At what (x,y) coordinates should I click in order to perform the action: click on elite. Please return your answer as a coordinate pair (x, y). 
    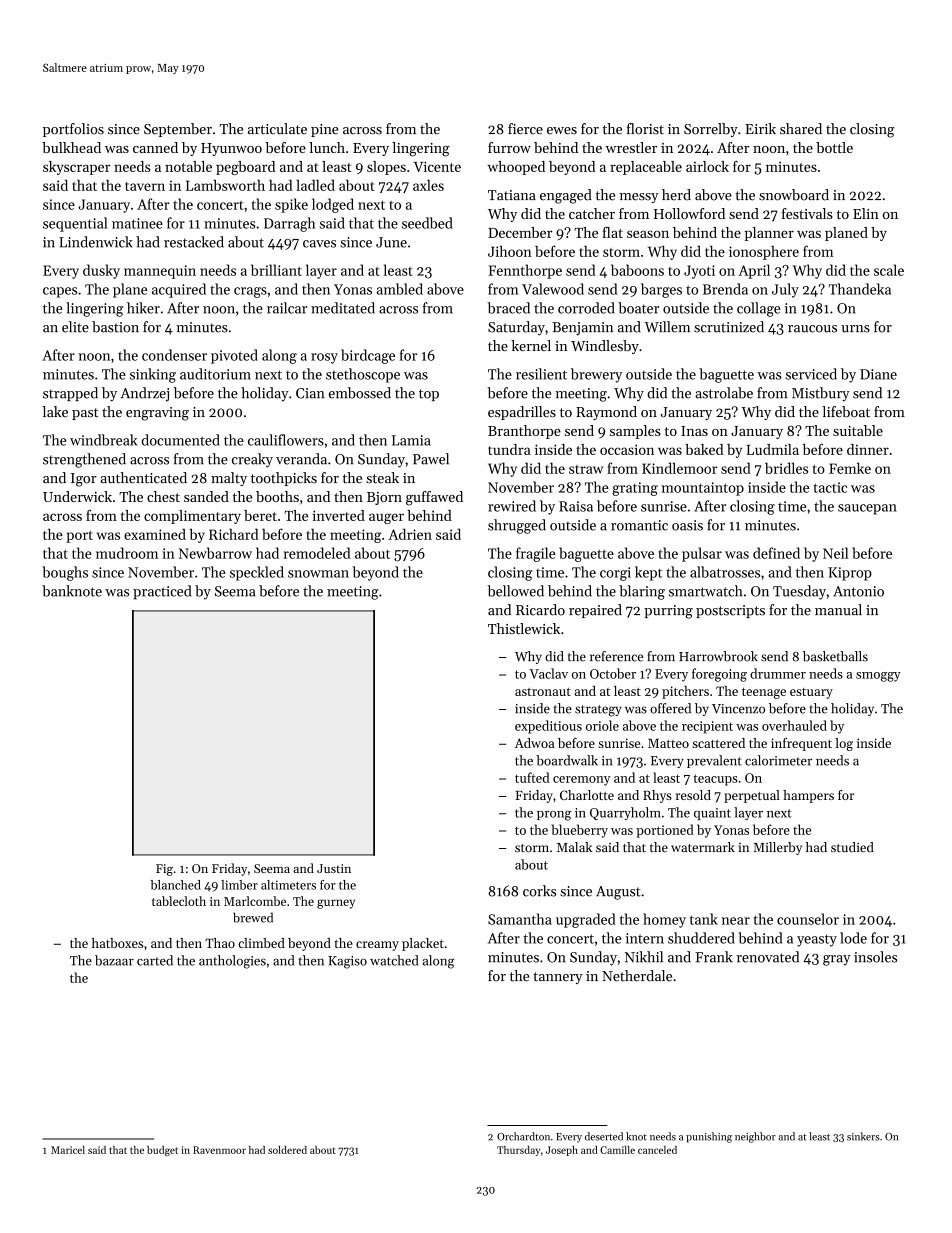
    Looking at the image, I should click on (75, 327).
